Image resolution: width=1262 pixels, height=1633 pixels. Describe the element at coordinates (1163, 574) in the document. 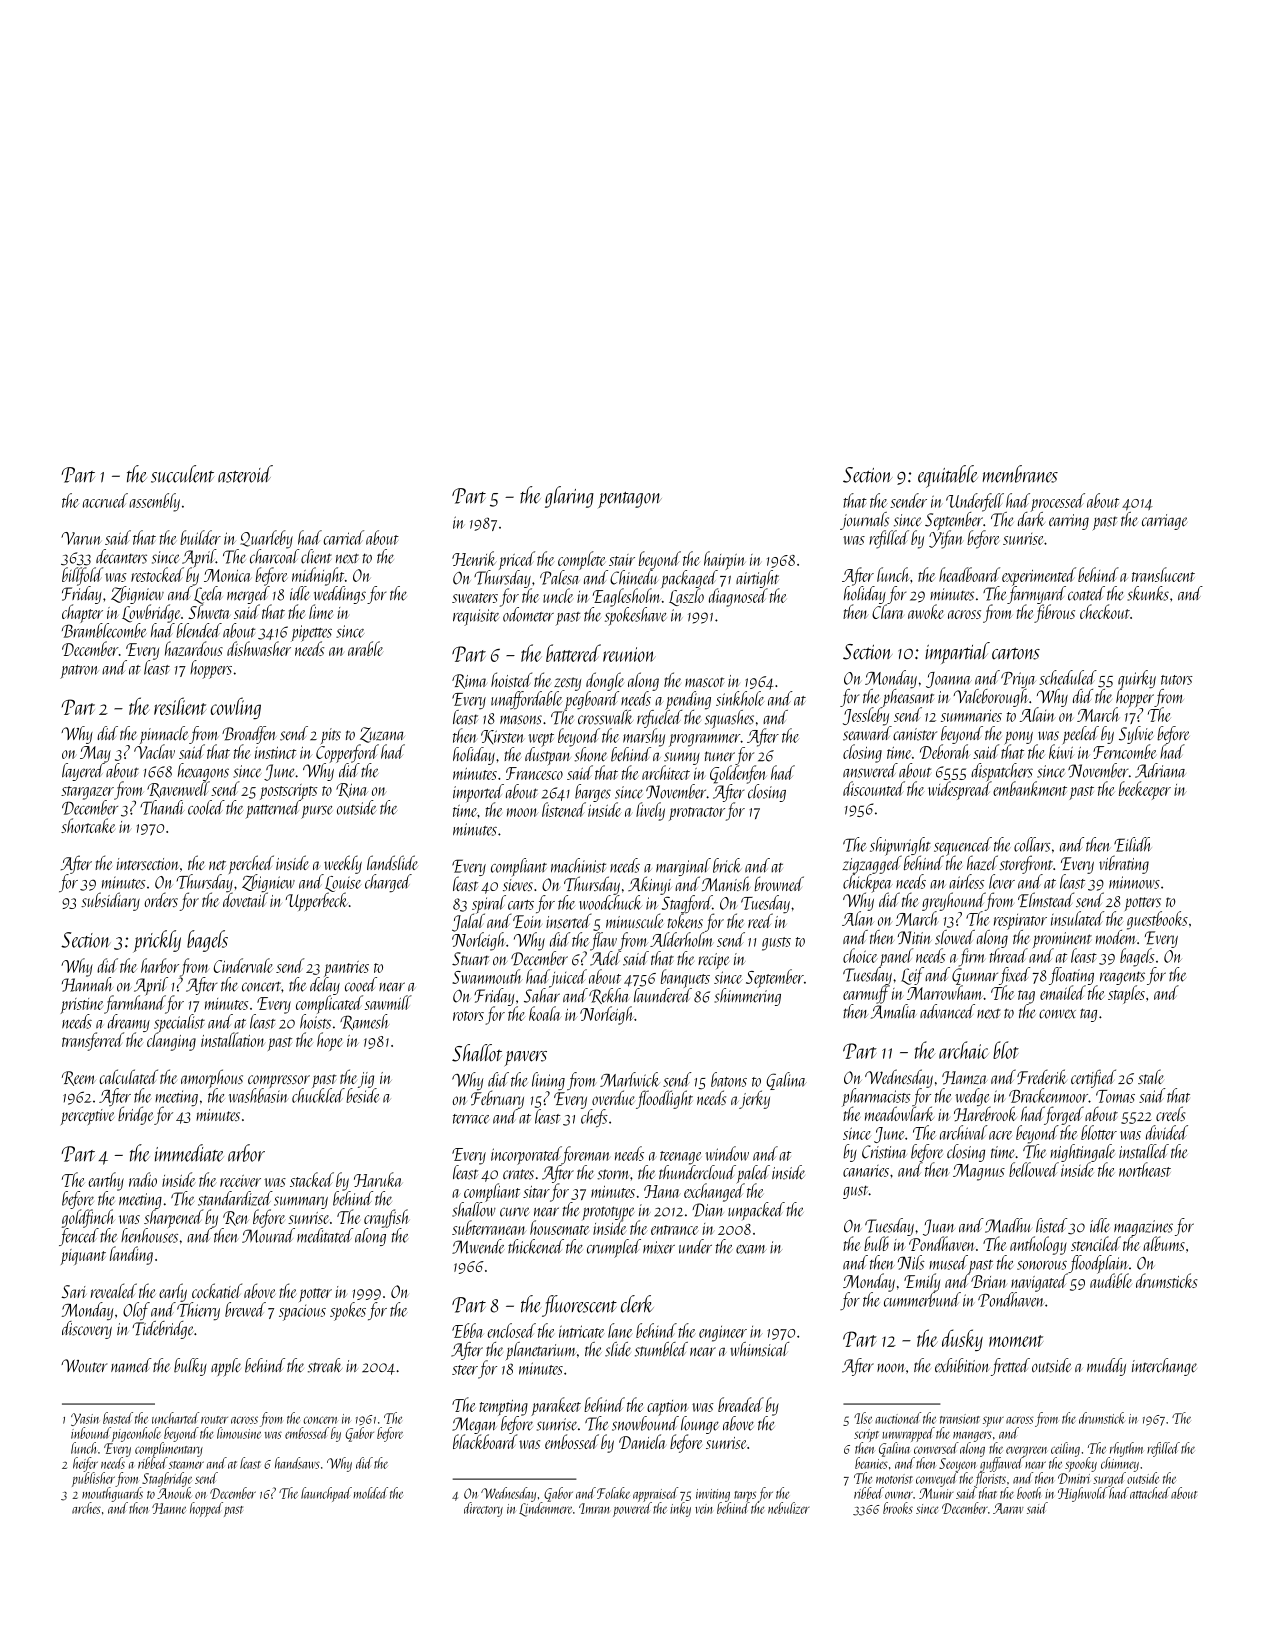

I see `translucent` at that location.
